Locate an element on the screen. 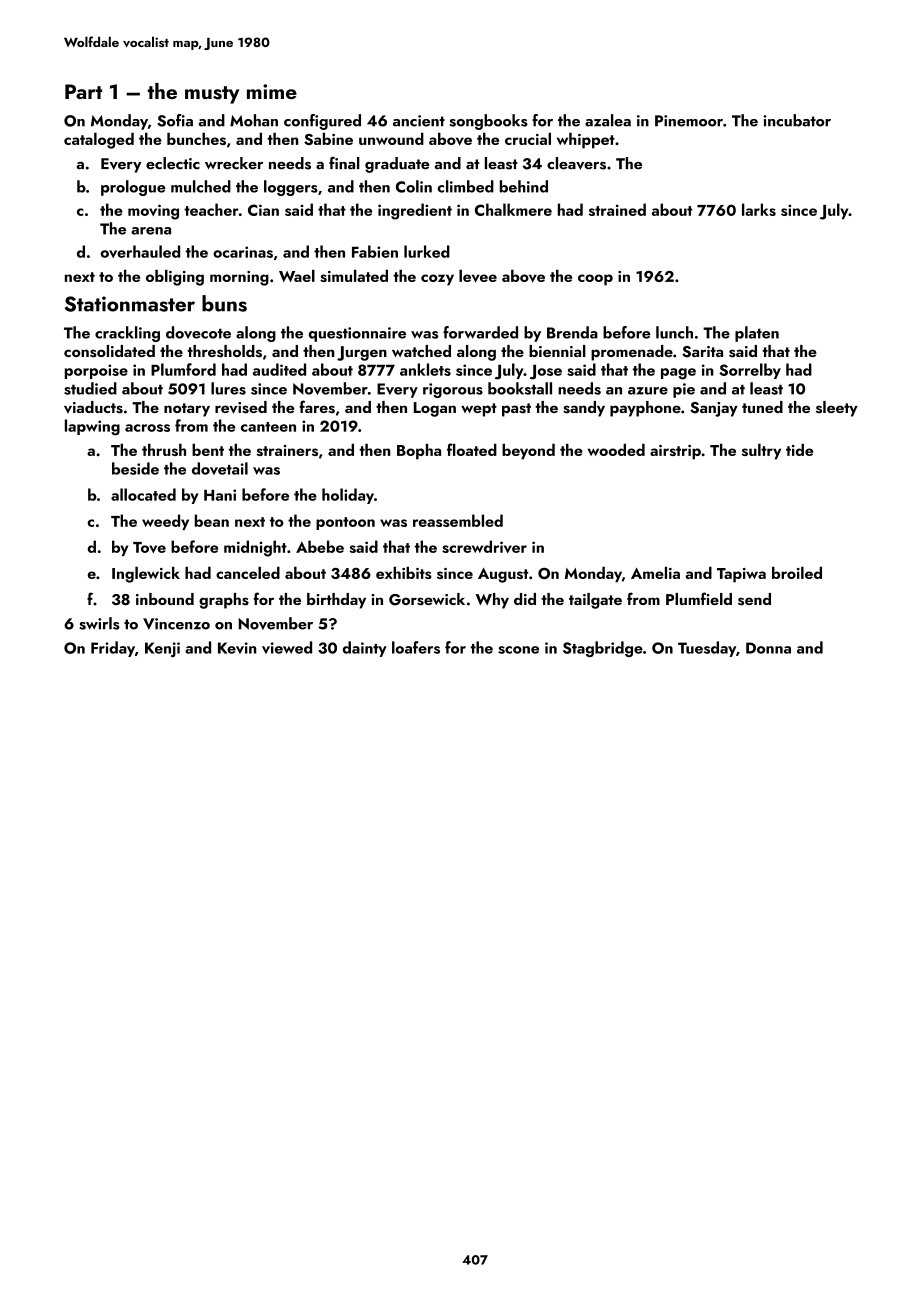 This screenshot has width=924, height=1308. Pinemoor is located at coordinates (689, 121).
